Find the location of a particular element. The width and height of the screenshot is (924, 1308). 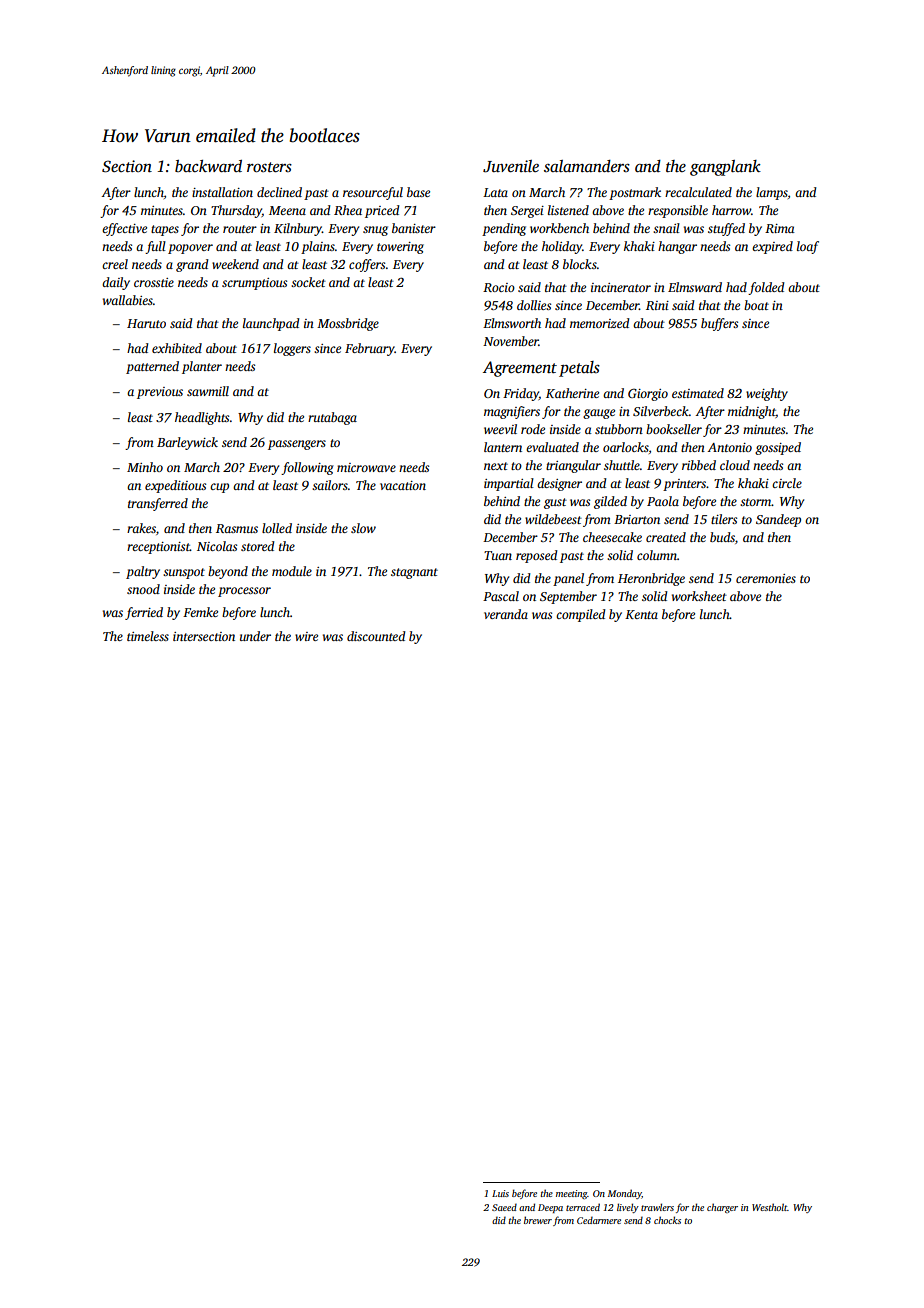

Kenta is located at coordinates (641, 614).
